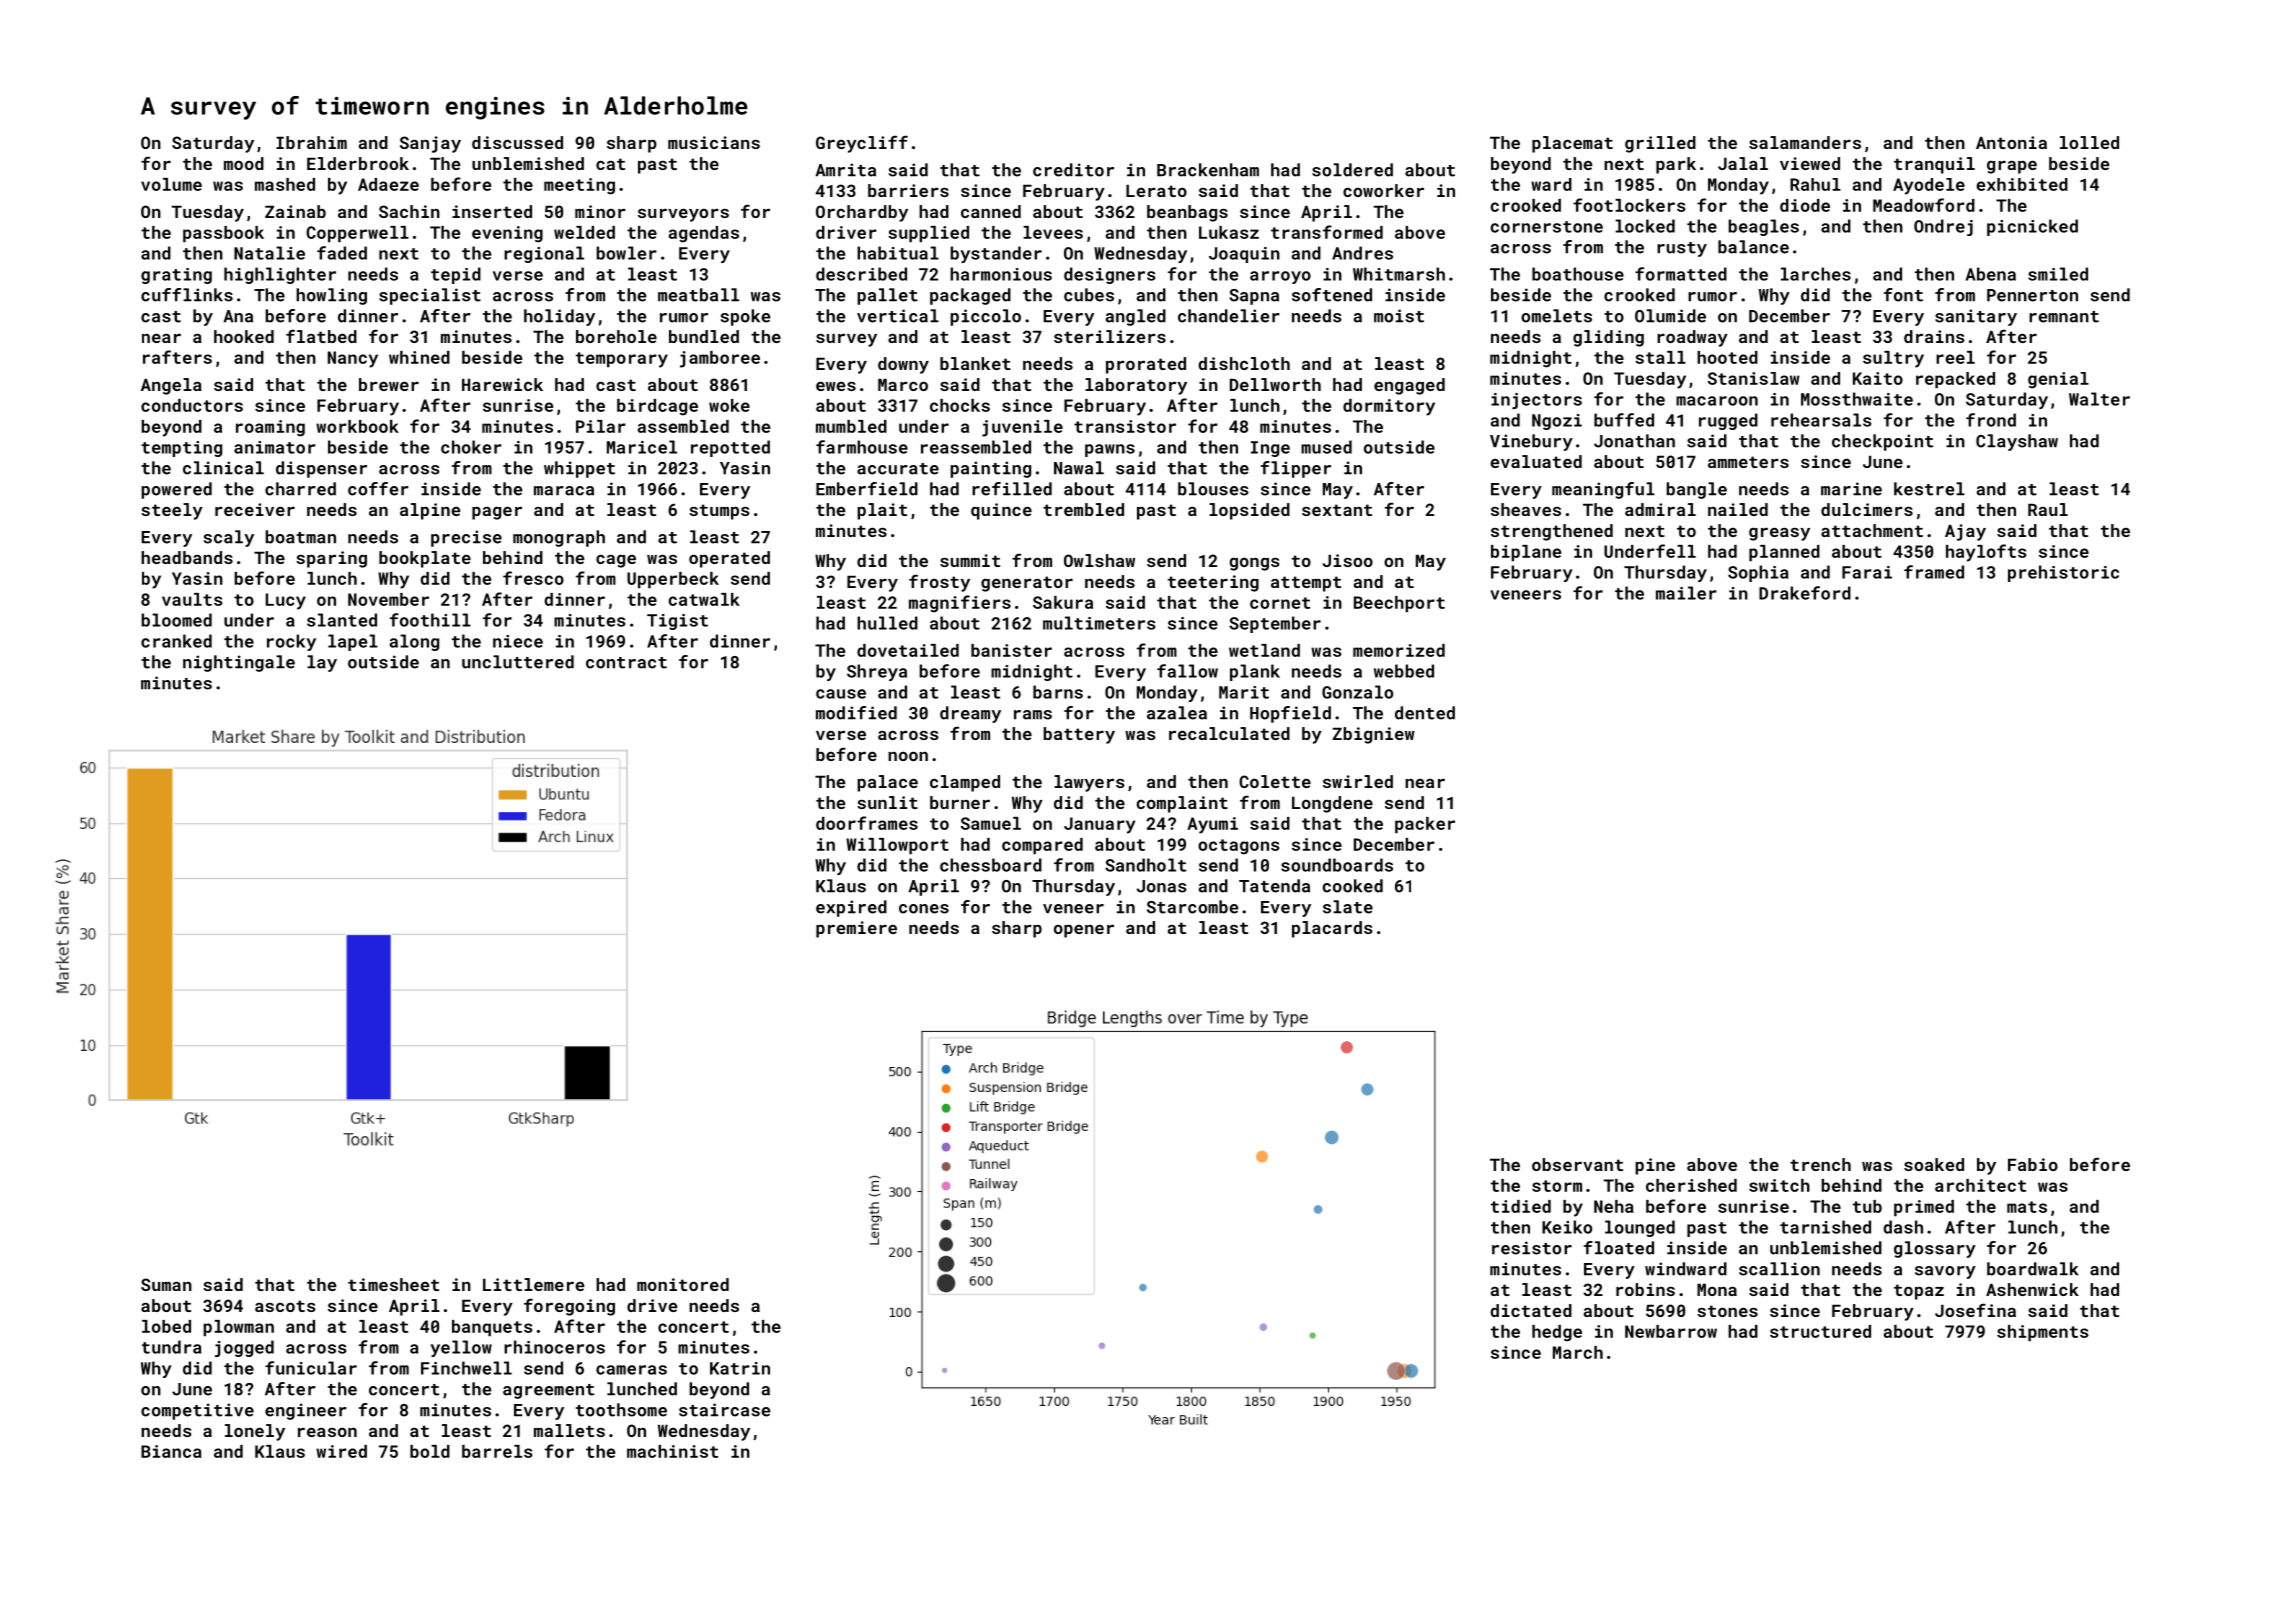 The image size is (2279, 1612). What do you see at coordinates (601, 426) in the document?
I see `Pilar` at bounding box center [601, 426].
